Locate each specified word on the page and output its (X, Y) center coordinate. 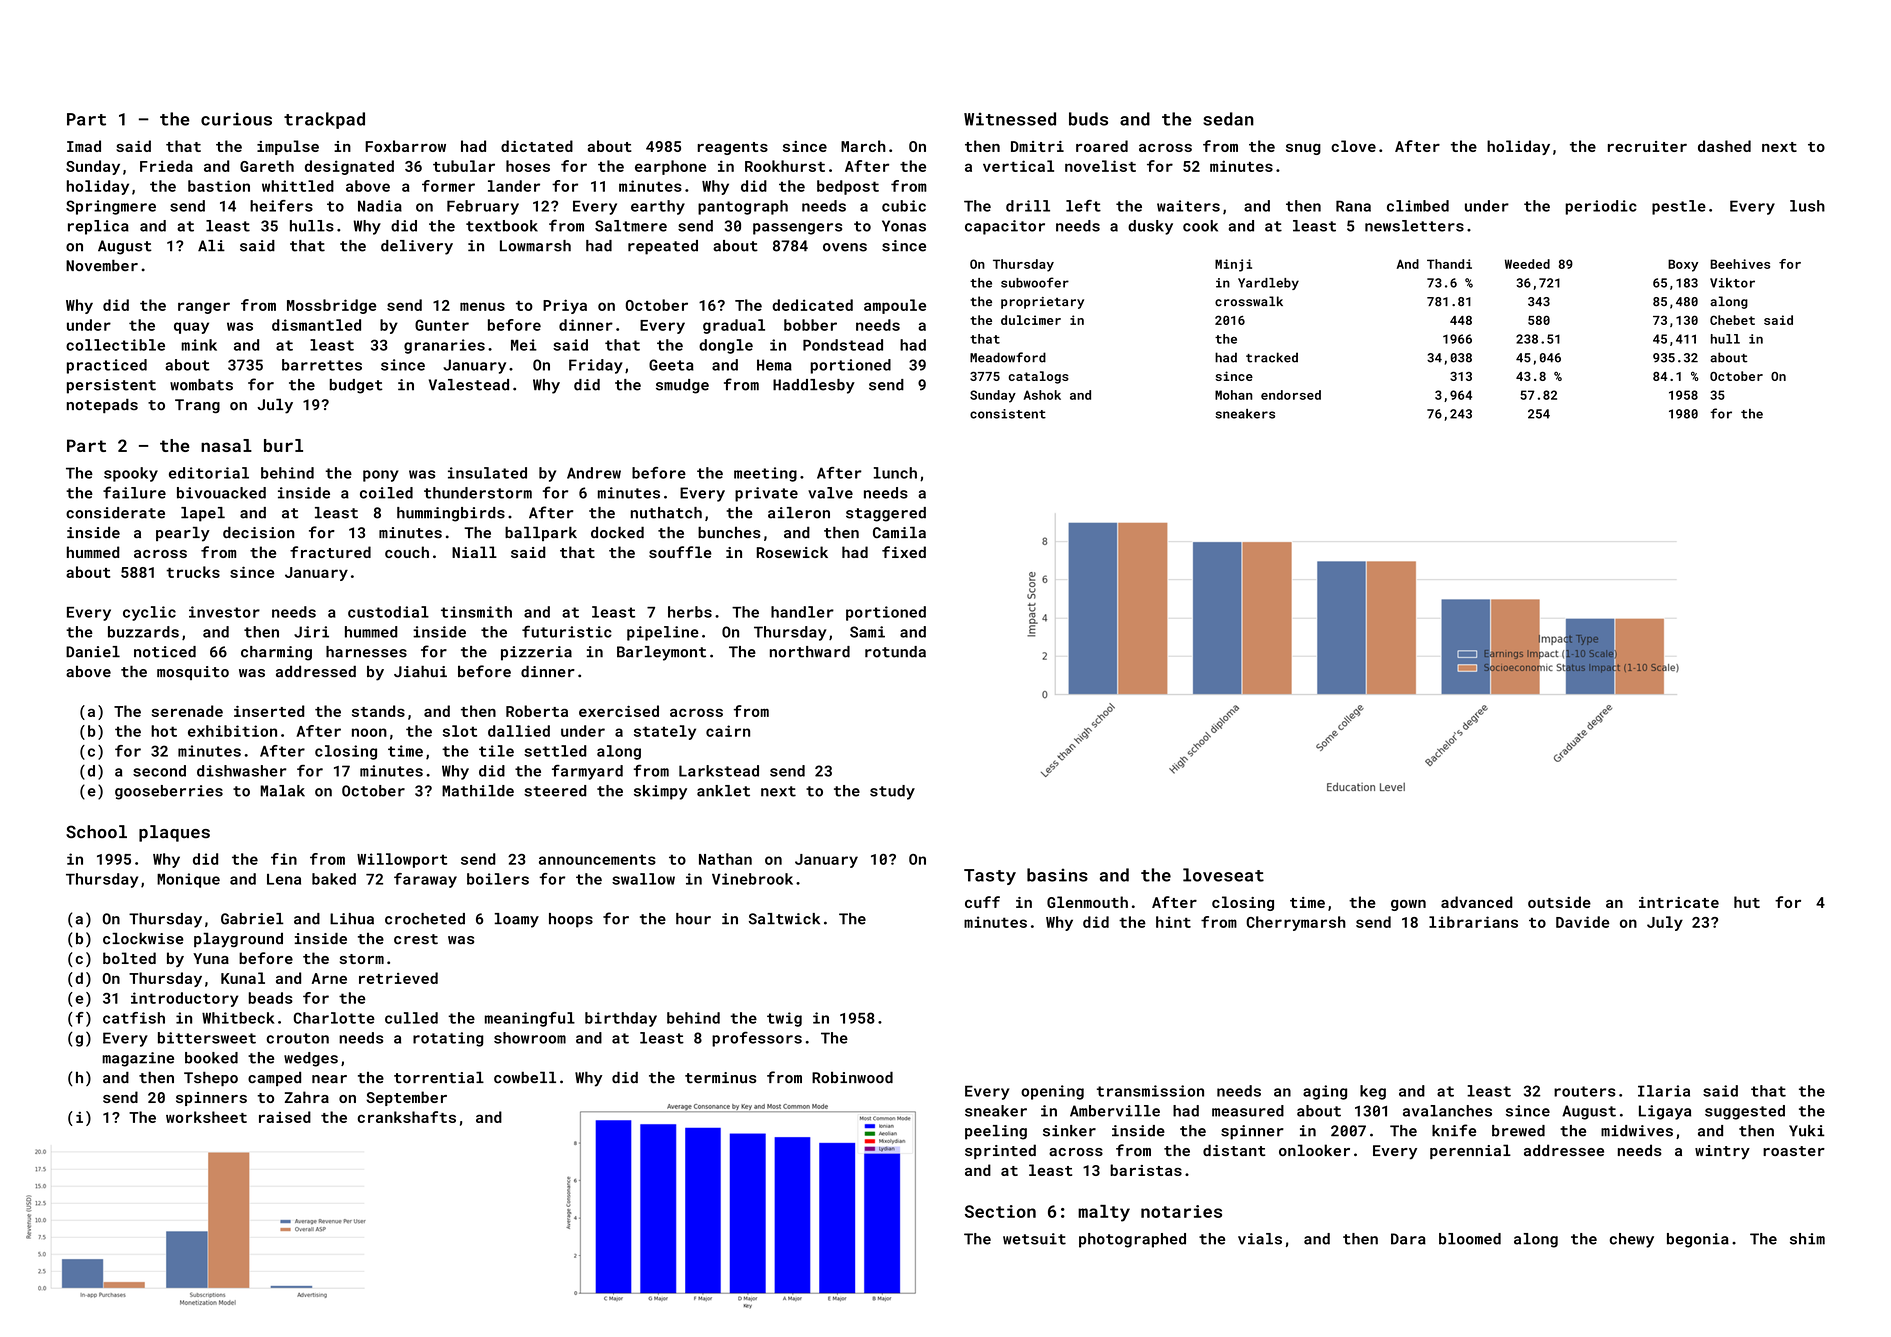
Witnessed (1010, 119)
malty (1104, 1213)
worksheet (206, 1117)
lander (514, 186)
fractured (330, 552)
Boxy (1683, 265)
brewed (1518, 1131)
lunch (895, 473)
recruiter (1647, 146)
